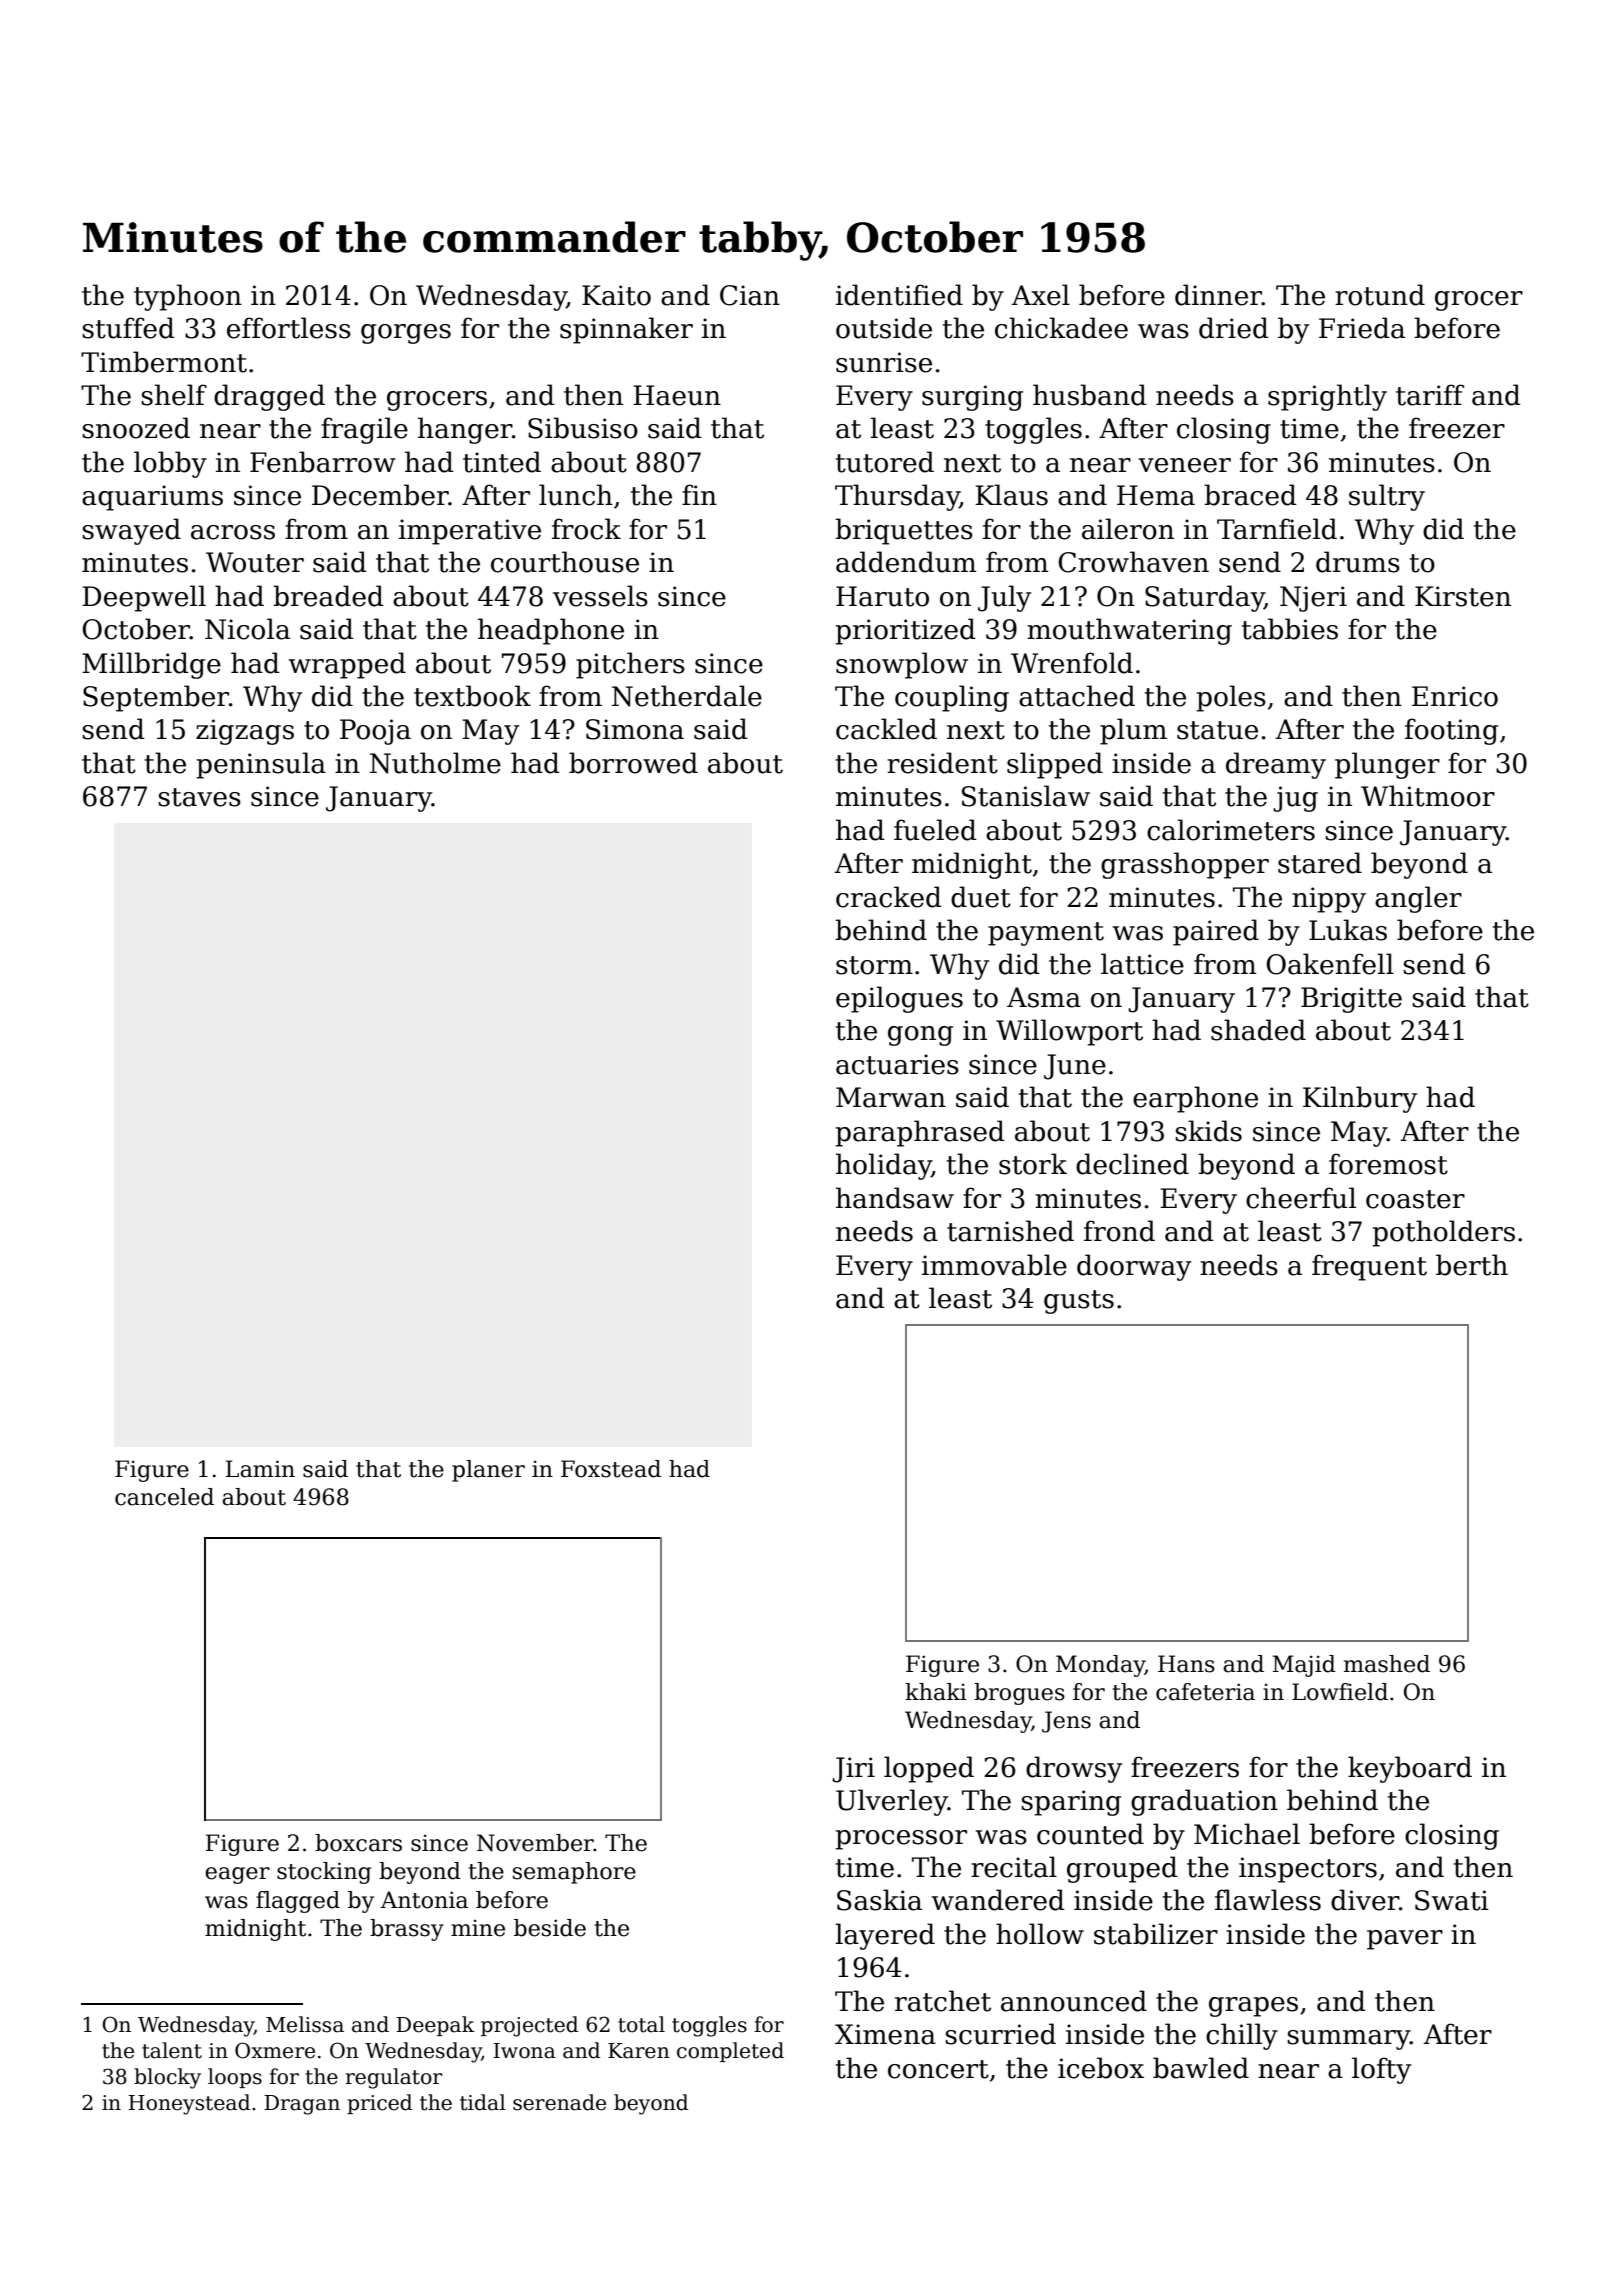 This screenshot has height=2292, width=1620. What do you see at coordinates (616, 295) in the screenshot?
I see `Kaito` at bounding box center [616, 295].
